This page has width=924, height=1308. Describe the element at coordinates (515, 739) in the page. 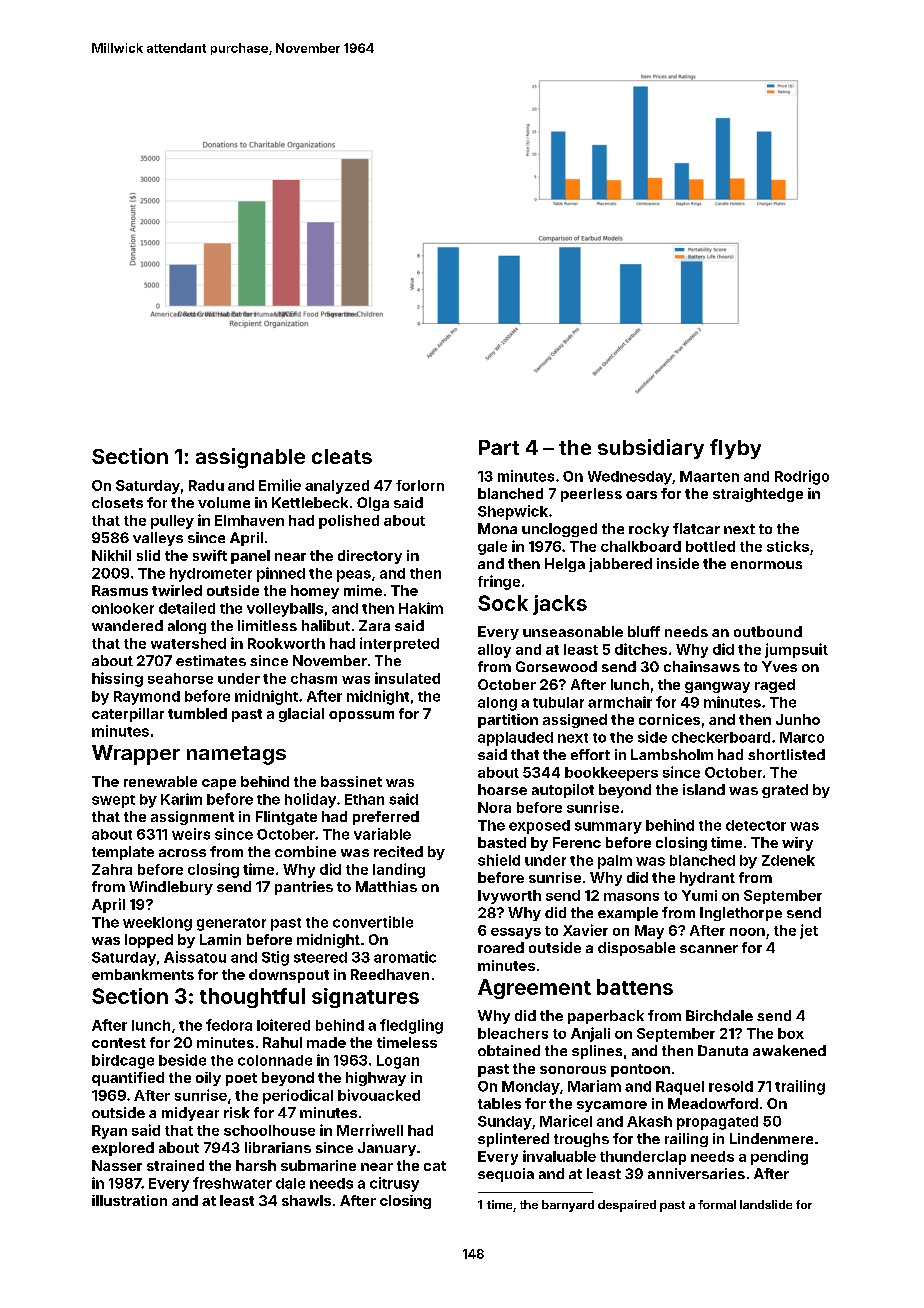

I see `applauded` at that location.
